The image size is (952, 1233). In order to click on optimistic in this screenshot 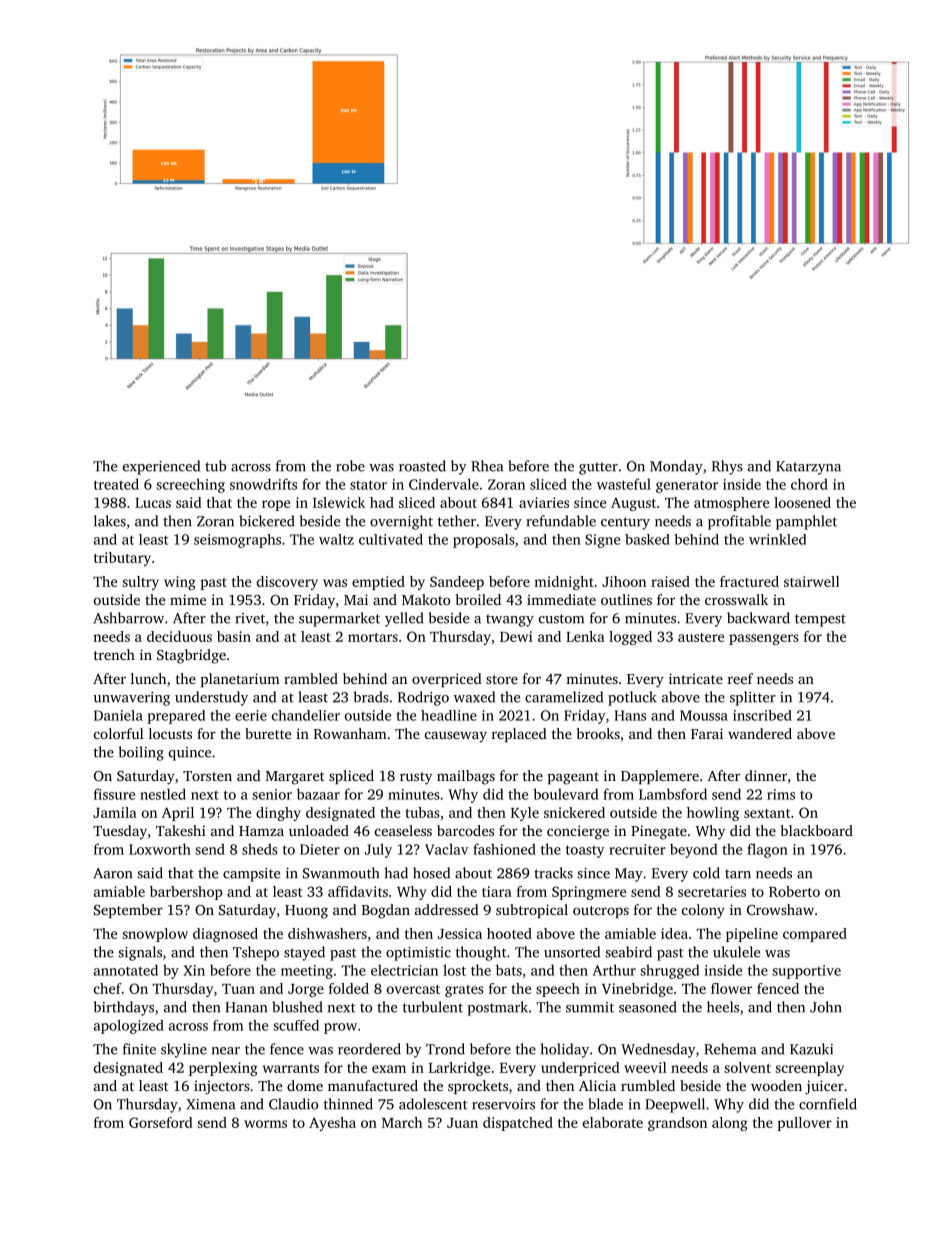, I will do `click(418, 954)`.
